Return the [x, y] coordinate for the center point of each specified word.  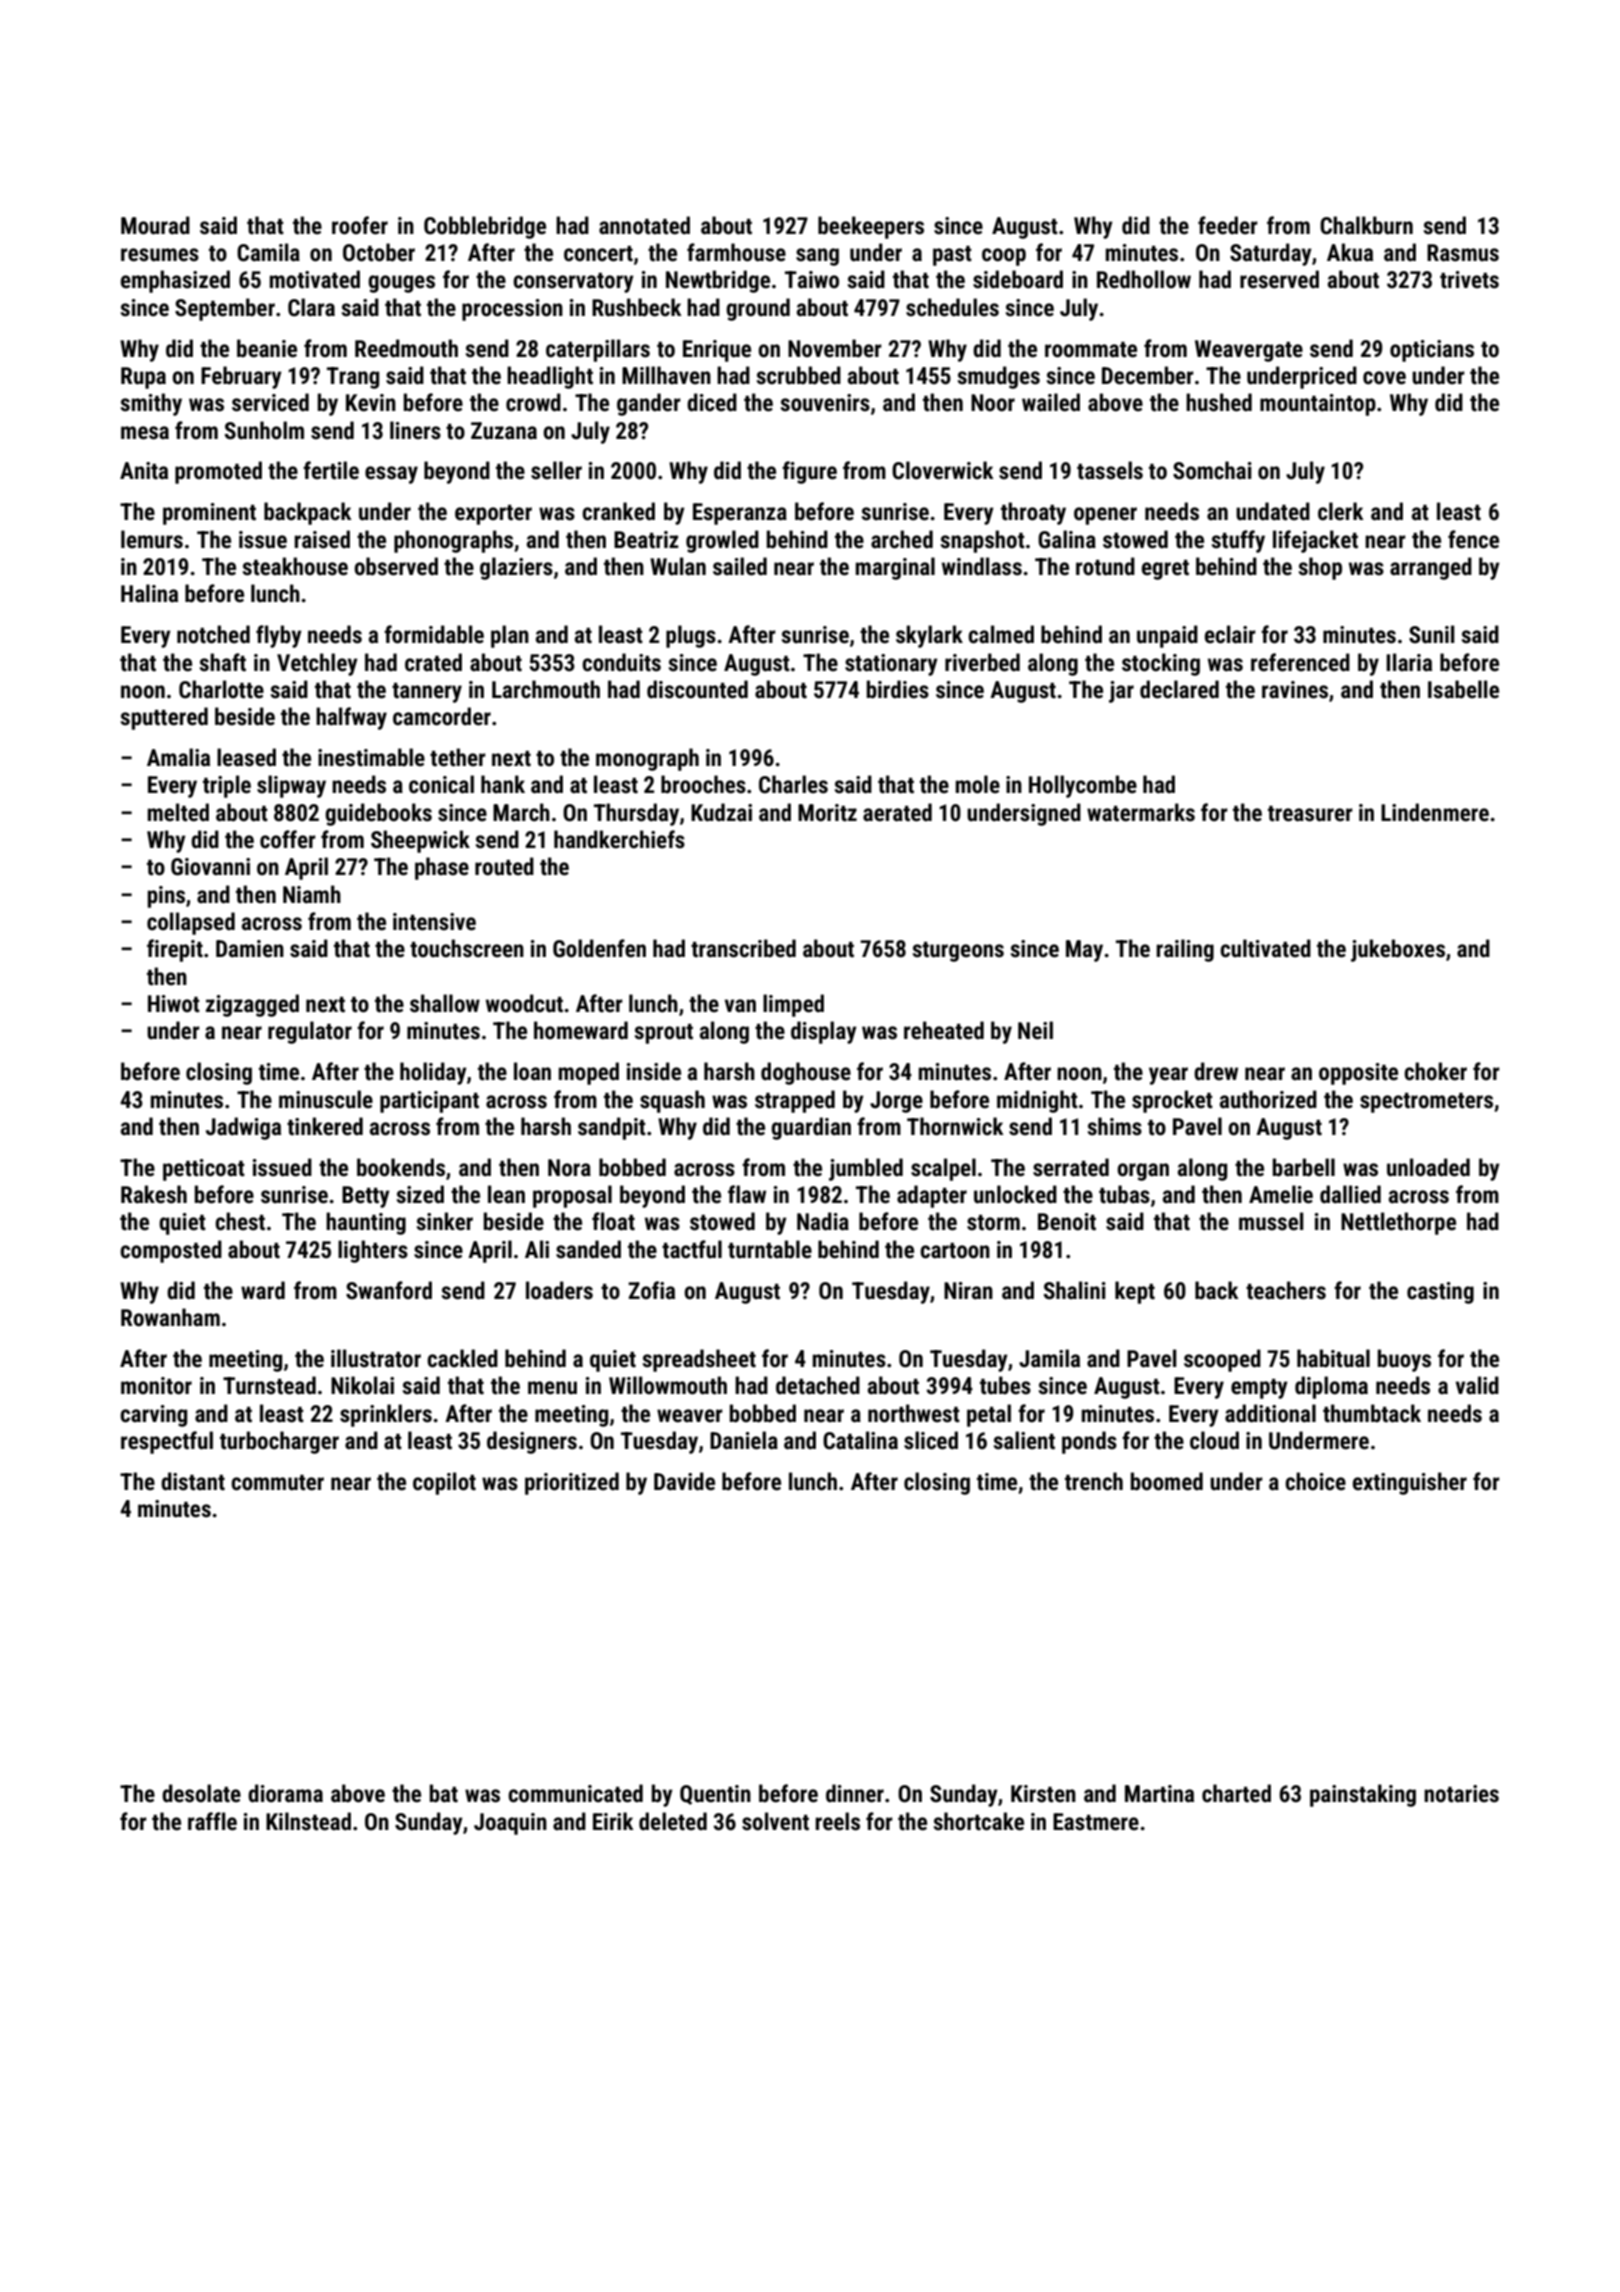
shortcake [978, 1821]
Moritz [827, 813]
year [1168, 1076]
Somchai [1212, 470]
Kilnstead [308, 1821]
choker [1435, 1071]
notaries [1461, 1794]
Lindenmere [1435, 812]
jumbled [866, 1169]
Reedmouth [406, 348]
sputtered [164, 718]
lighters [373, 1251]
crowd [533, 402]
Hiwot [174, 1004]
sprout [663, 1034]
